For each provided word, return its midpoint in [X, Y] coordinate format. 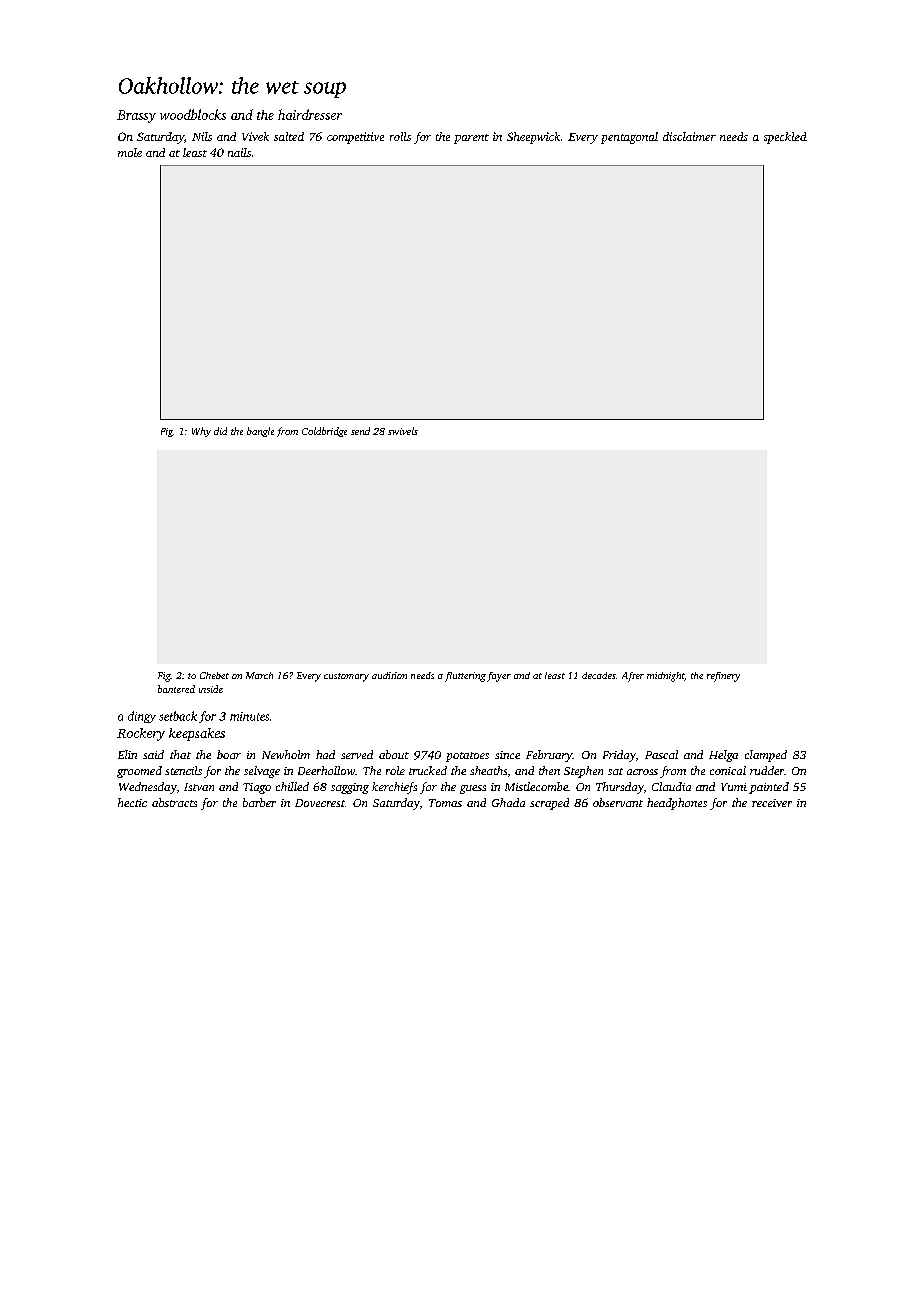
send [360, 431]
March [259, 675]
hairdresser [310, 114]
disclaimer [689, 136]
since [507, 755]
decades [599, 675]
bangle [260, 432]
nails [239, 152]
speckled [785, 138]
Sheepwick [533, 138]
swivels [403, 431]
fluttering [465, 677]
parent [471, 139]
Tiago [257, 788]
